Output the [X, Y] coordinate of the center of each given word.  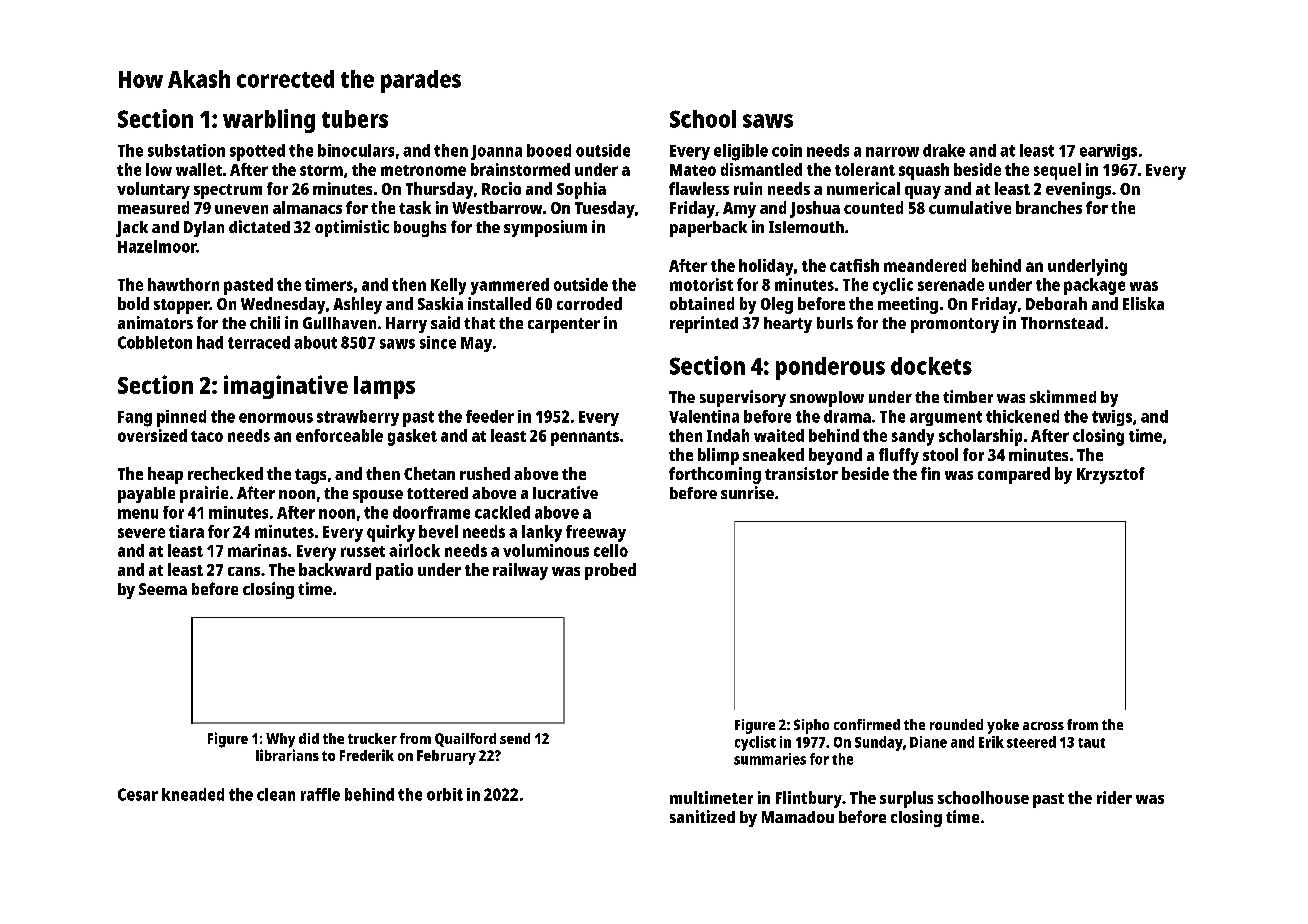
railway [520, 571]
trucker [372, 738]
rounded [956, 724]
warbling [269, 121]
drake [944, 150]
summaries [770, 759]
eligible [741, 152]
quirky [391, 533]
